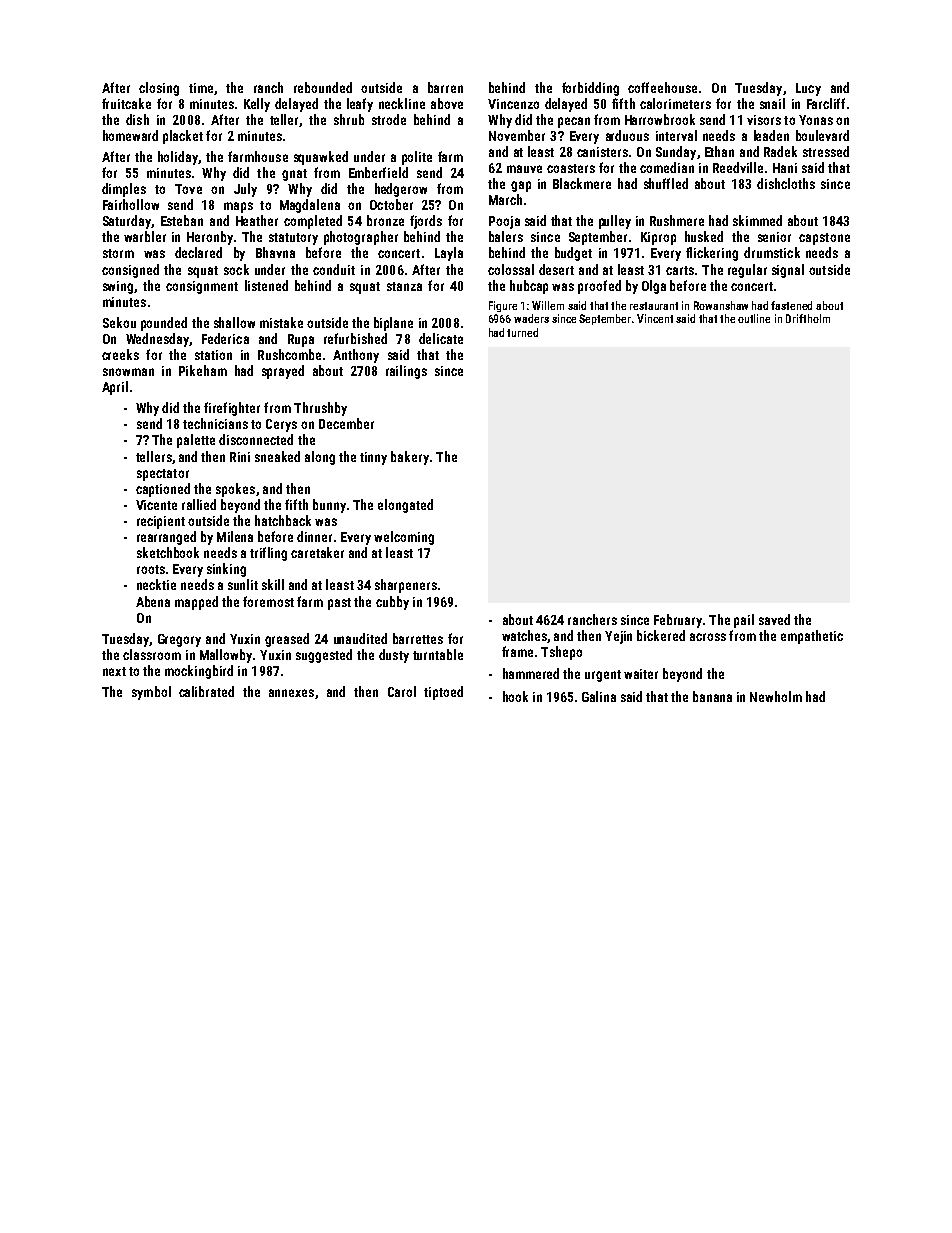  What do you see at coordinates (198, 252) in the screenshot?
I see `declared` at bounding box center [198, 252].
